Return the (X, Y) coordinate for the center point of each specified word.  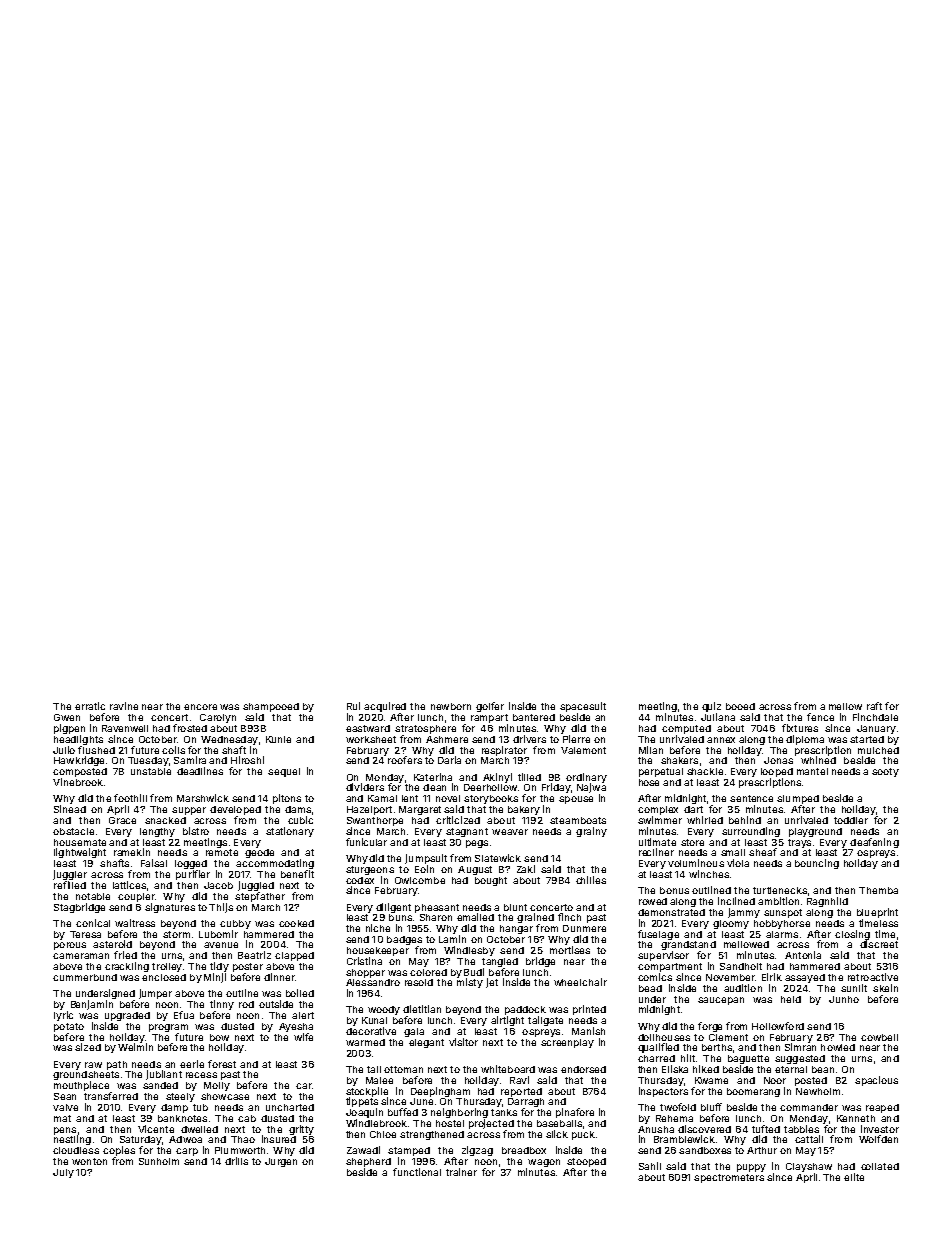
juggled (256, 886)
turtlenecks (780, 890)
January (876, 729)
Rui (353, 706)
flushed (96, 750)
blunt (515, 907)
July (63, 1173)
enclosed (164, 977)
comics (655, 977)
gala (414, 1032)
